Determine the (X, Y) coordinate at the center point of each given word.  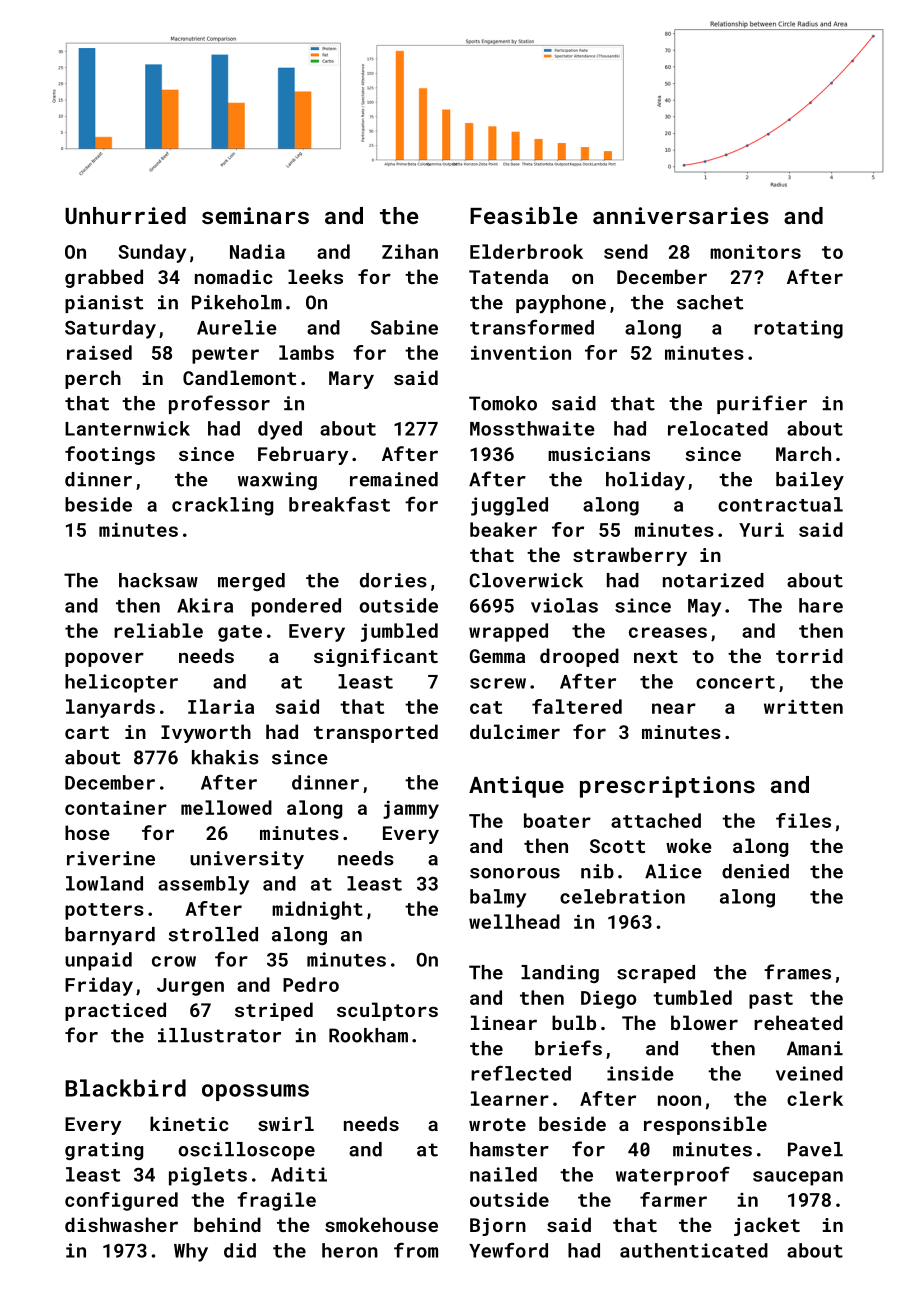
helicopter (121, 683)
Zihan (410, 251)
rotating (798, 329)
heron (350, 1250)
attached (656, 820)
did (240, 1250)
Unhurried (125, 215)
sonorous (515, 873)
